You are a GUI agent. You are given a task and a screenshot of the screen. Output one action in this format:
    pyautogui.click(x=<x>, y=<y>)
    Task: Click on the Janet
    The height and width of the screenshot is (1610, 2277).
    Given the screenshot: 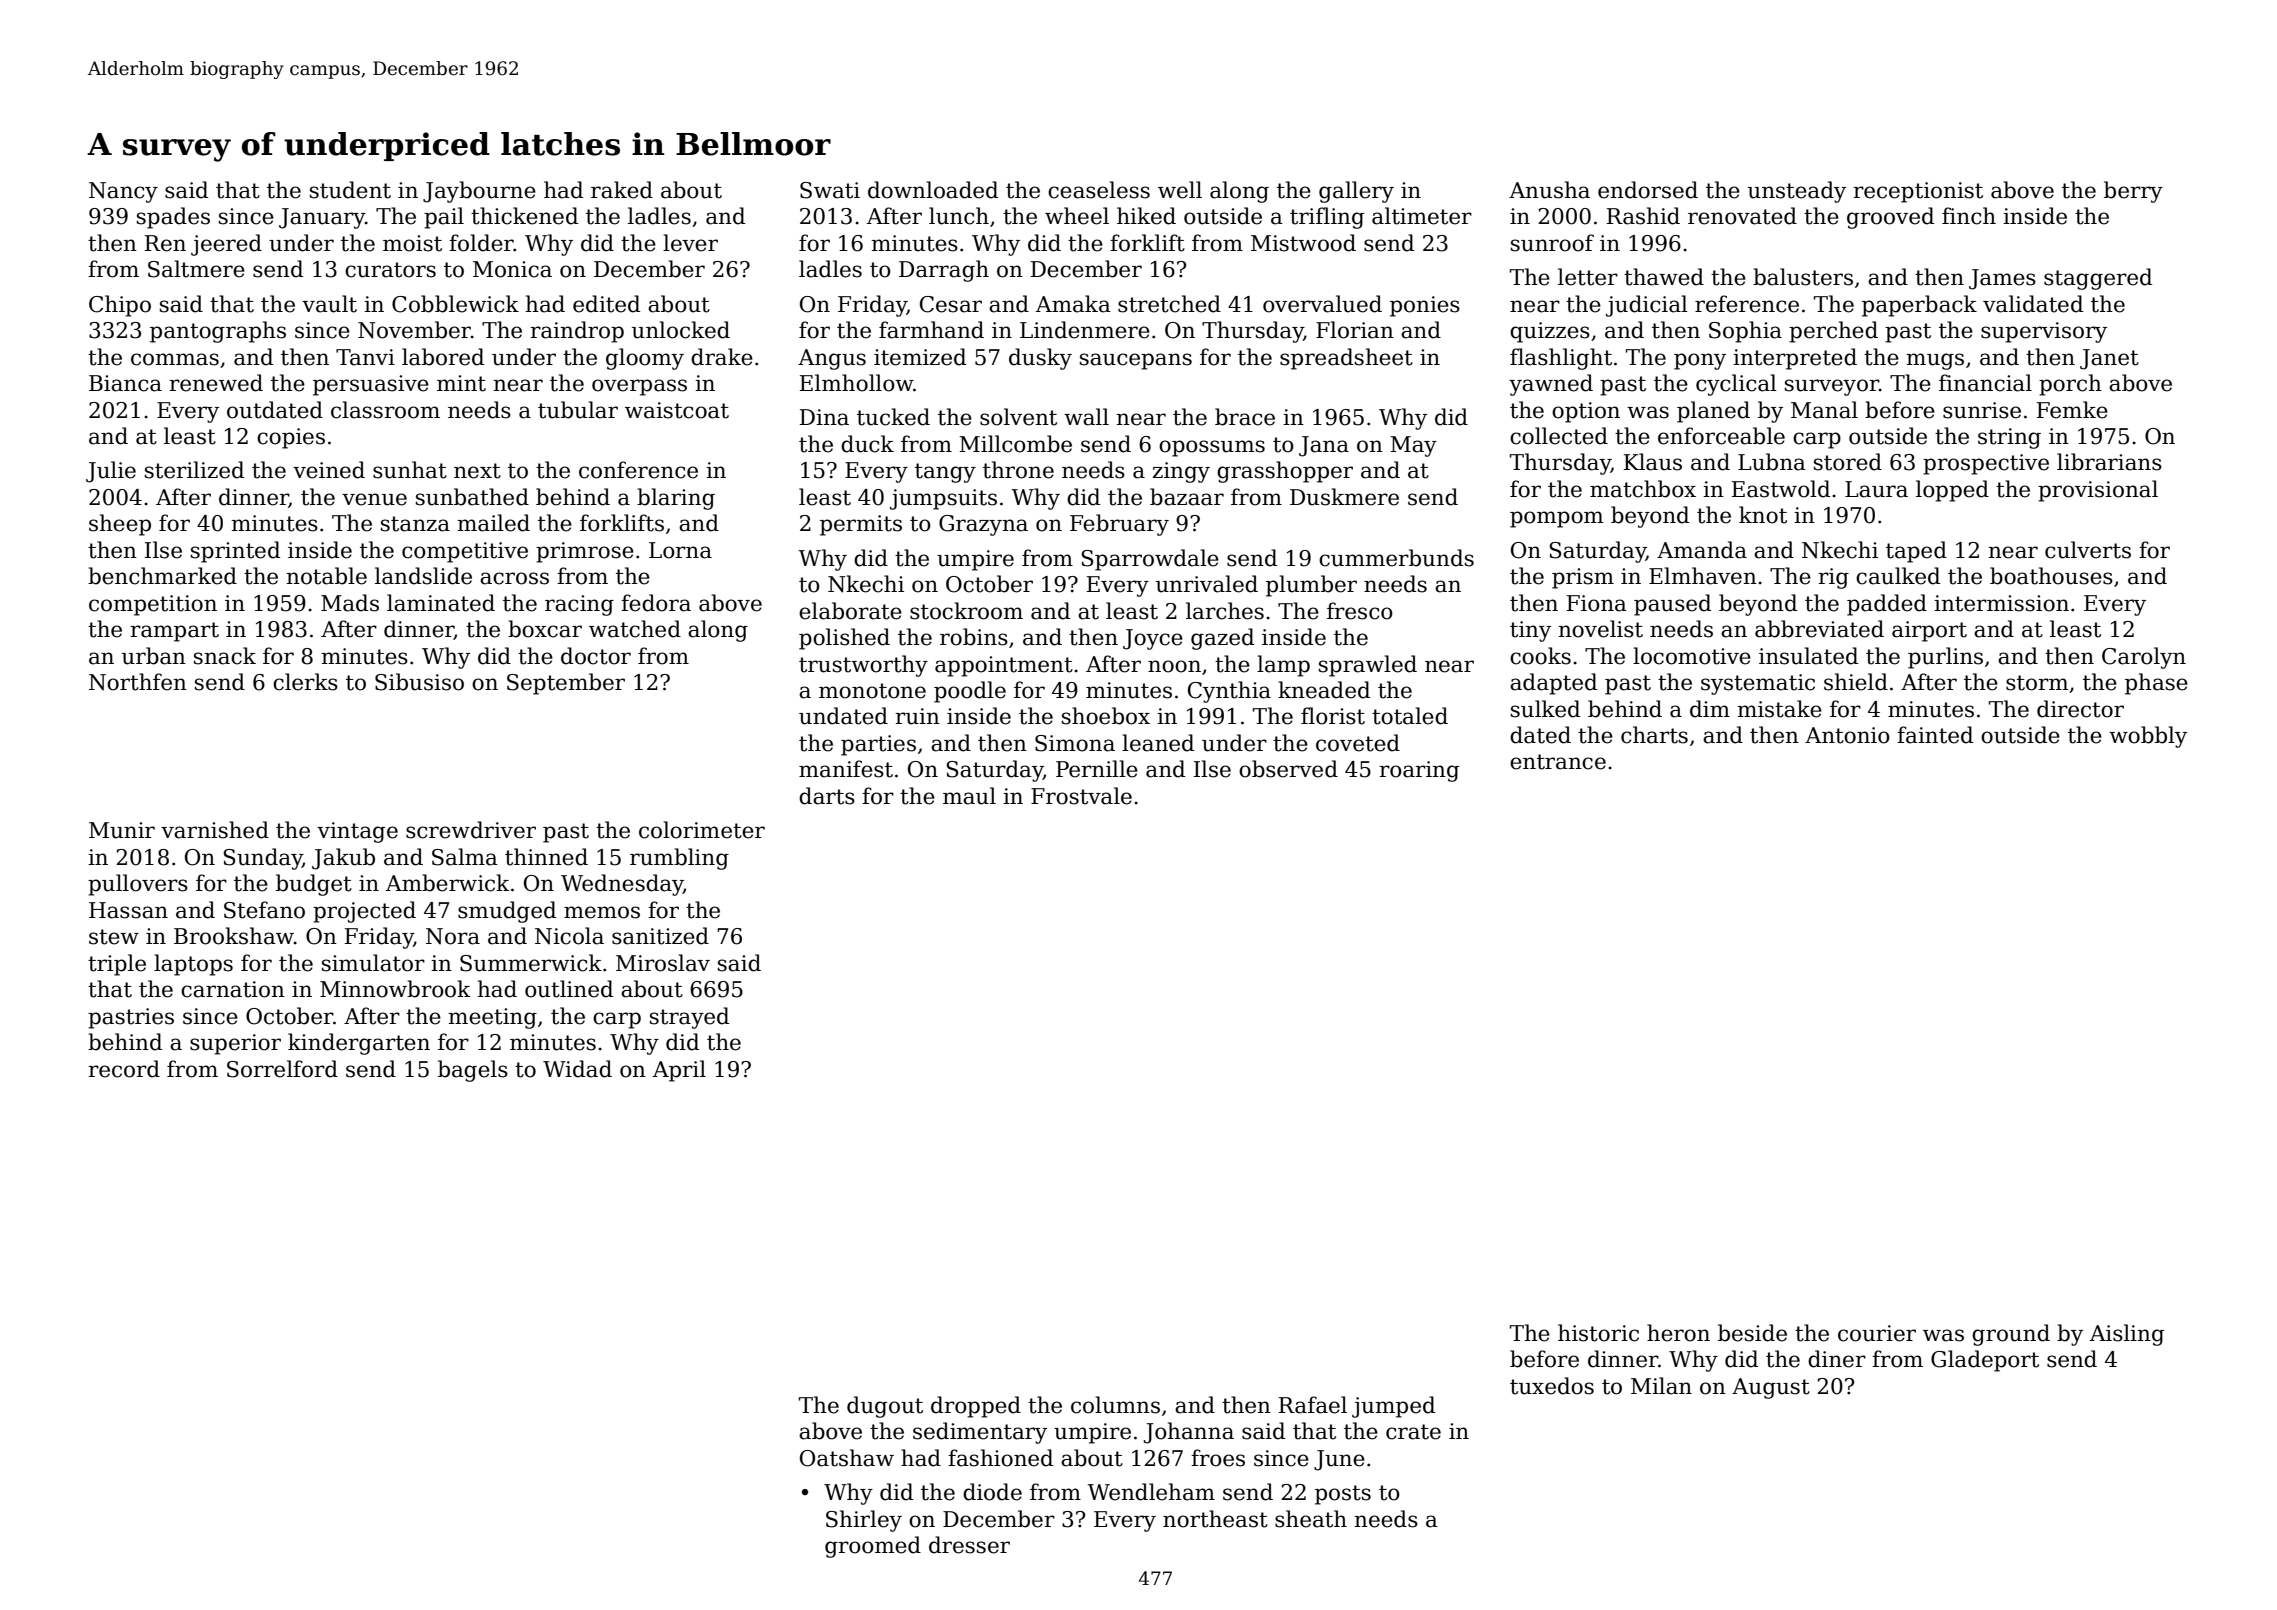 What is the action you would take?
    pyautogui.click(x=2109, y=359)
